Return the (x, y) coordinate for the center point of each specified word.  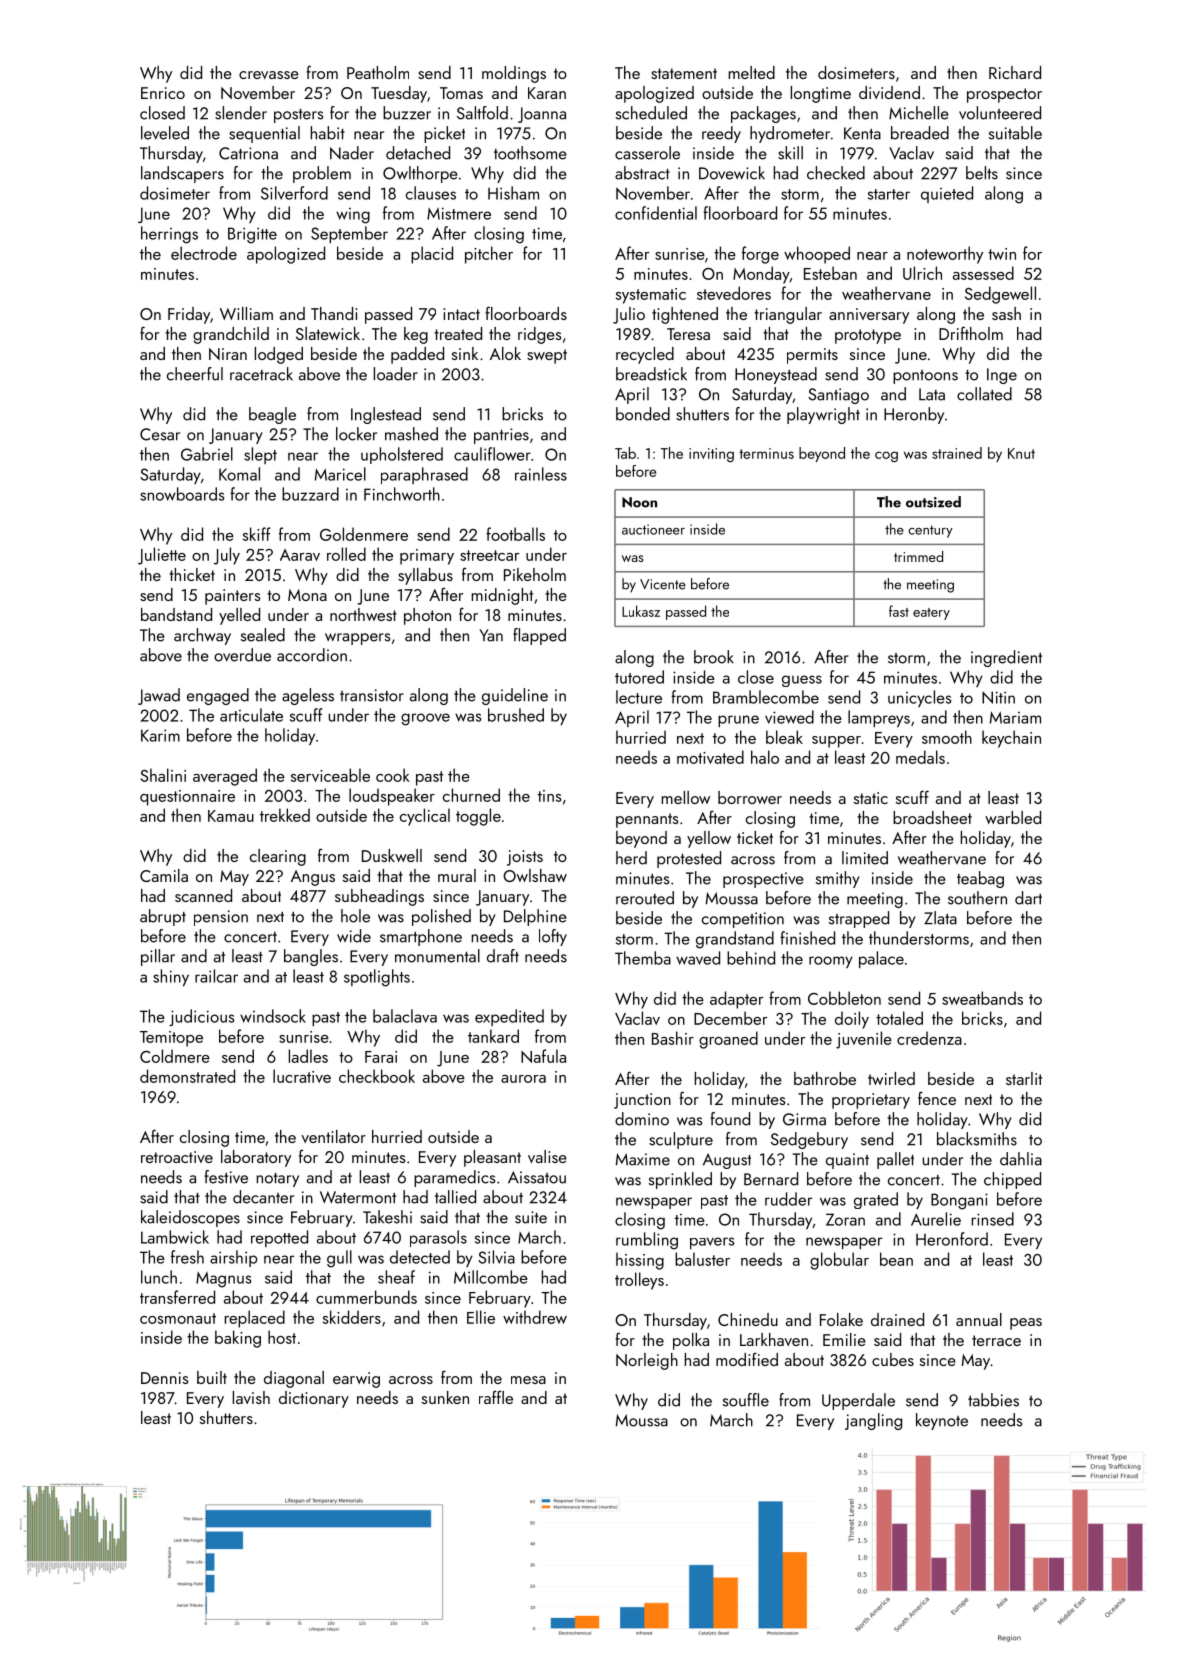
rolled (346, 554)
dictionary (314, 1399)
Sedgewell (1000, 295)
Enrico (163, 93)
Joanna (542, 115)
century (930, 531)
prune (738, 721)
